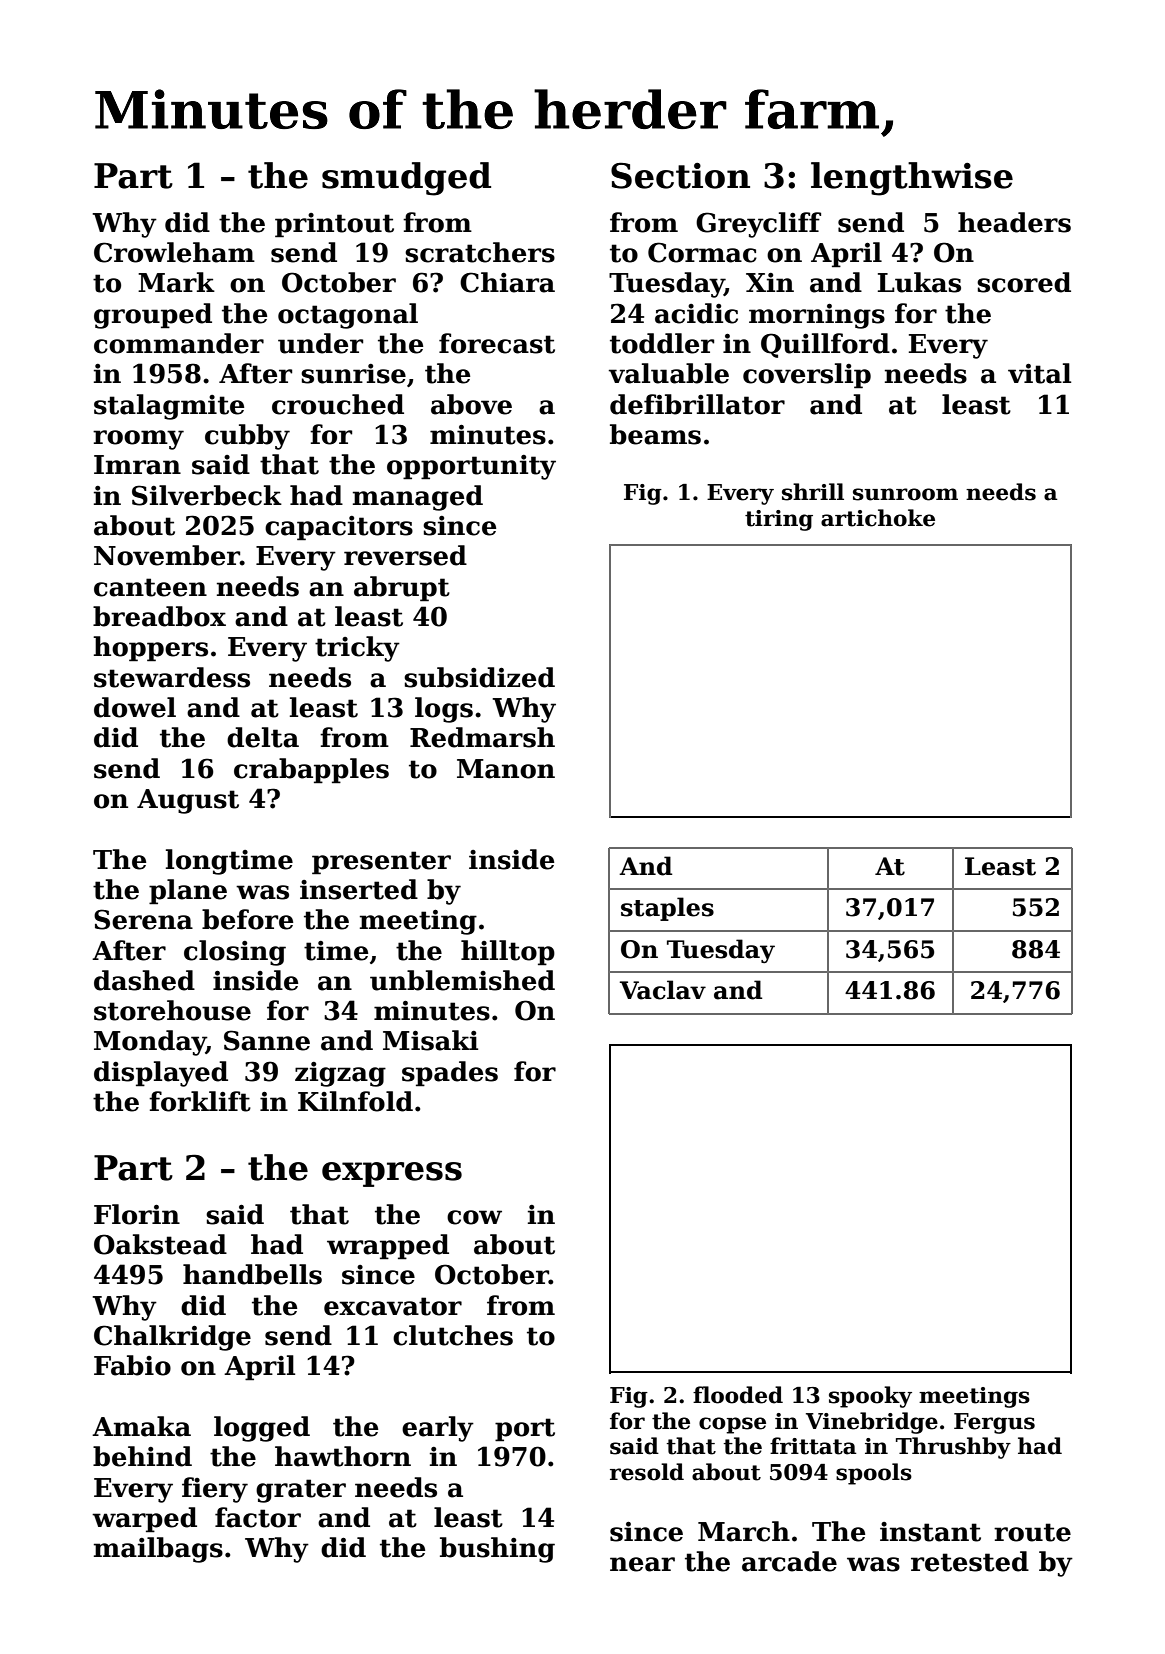 This document has width=1165, height=1654. Describe the element at coordinates (663, 990) in the document. I see `Vaclav` at that location.
